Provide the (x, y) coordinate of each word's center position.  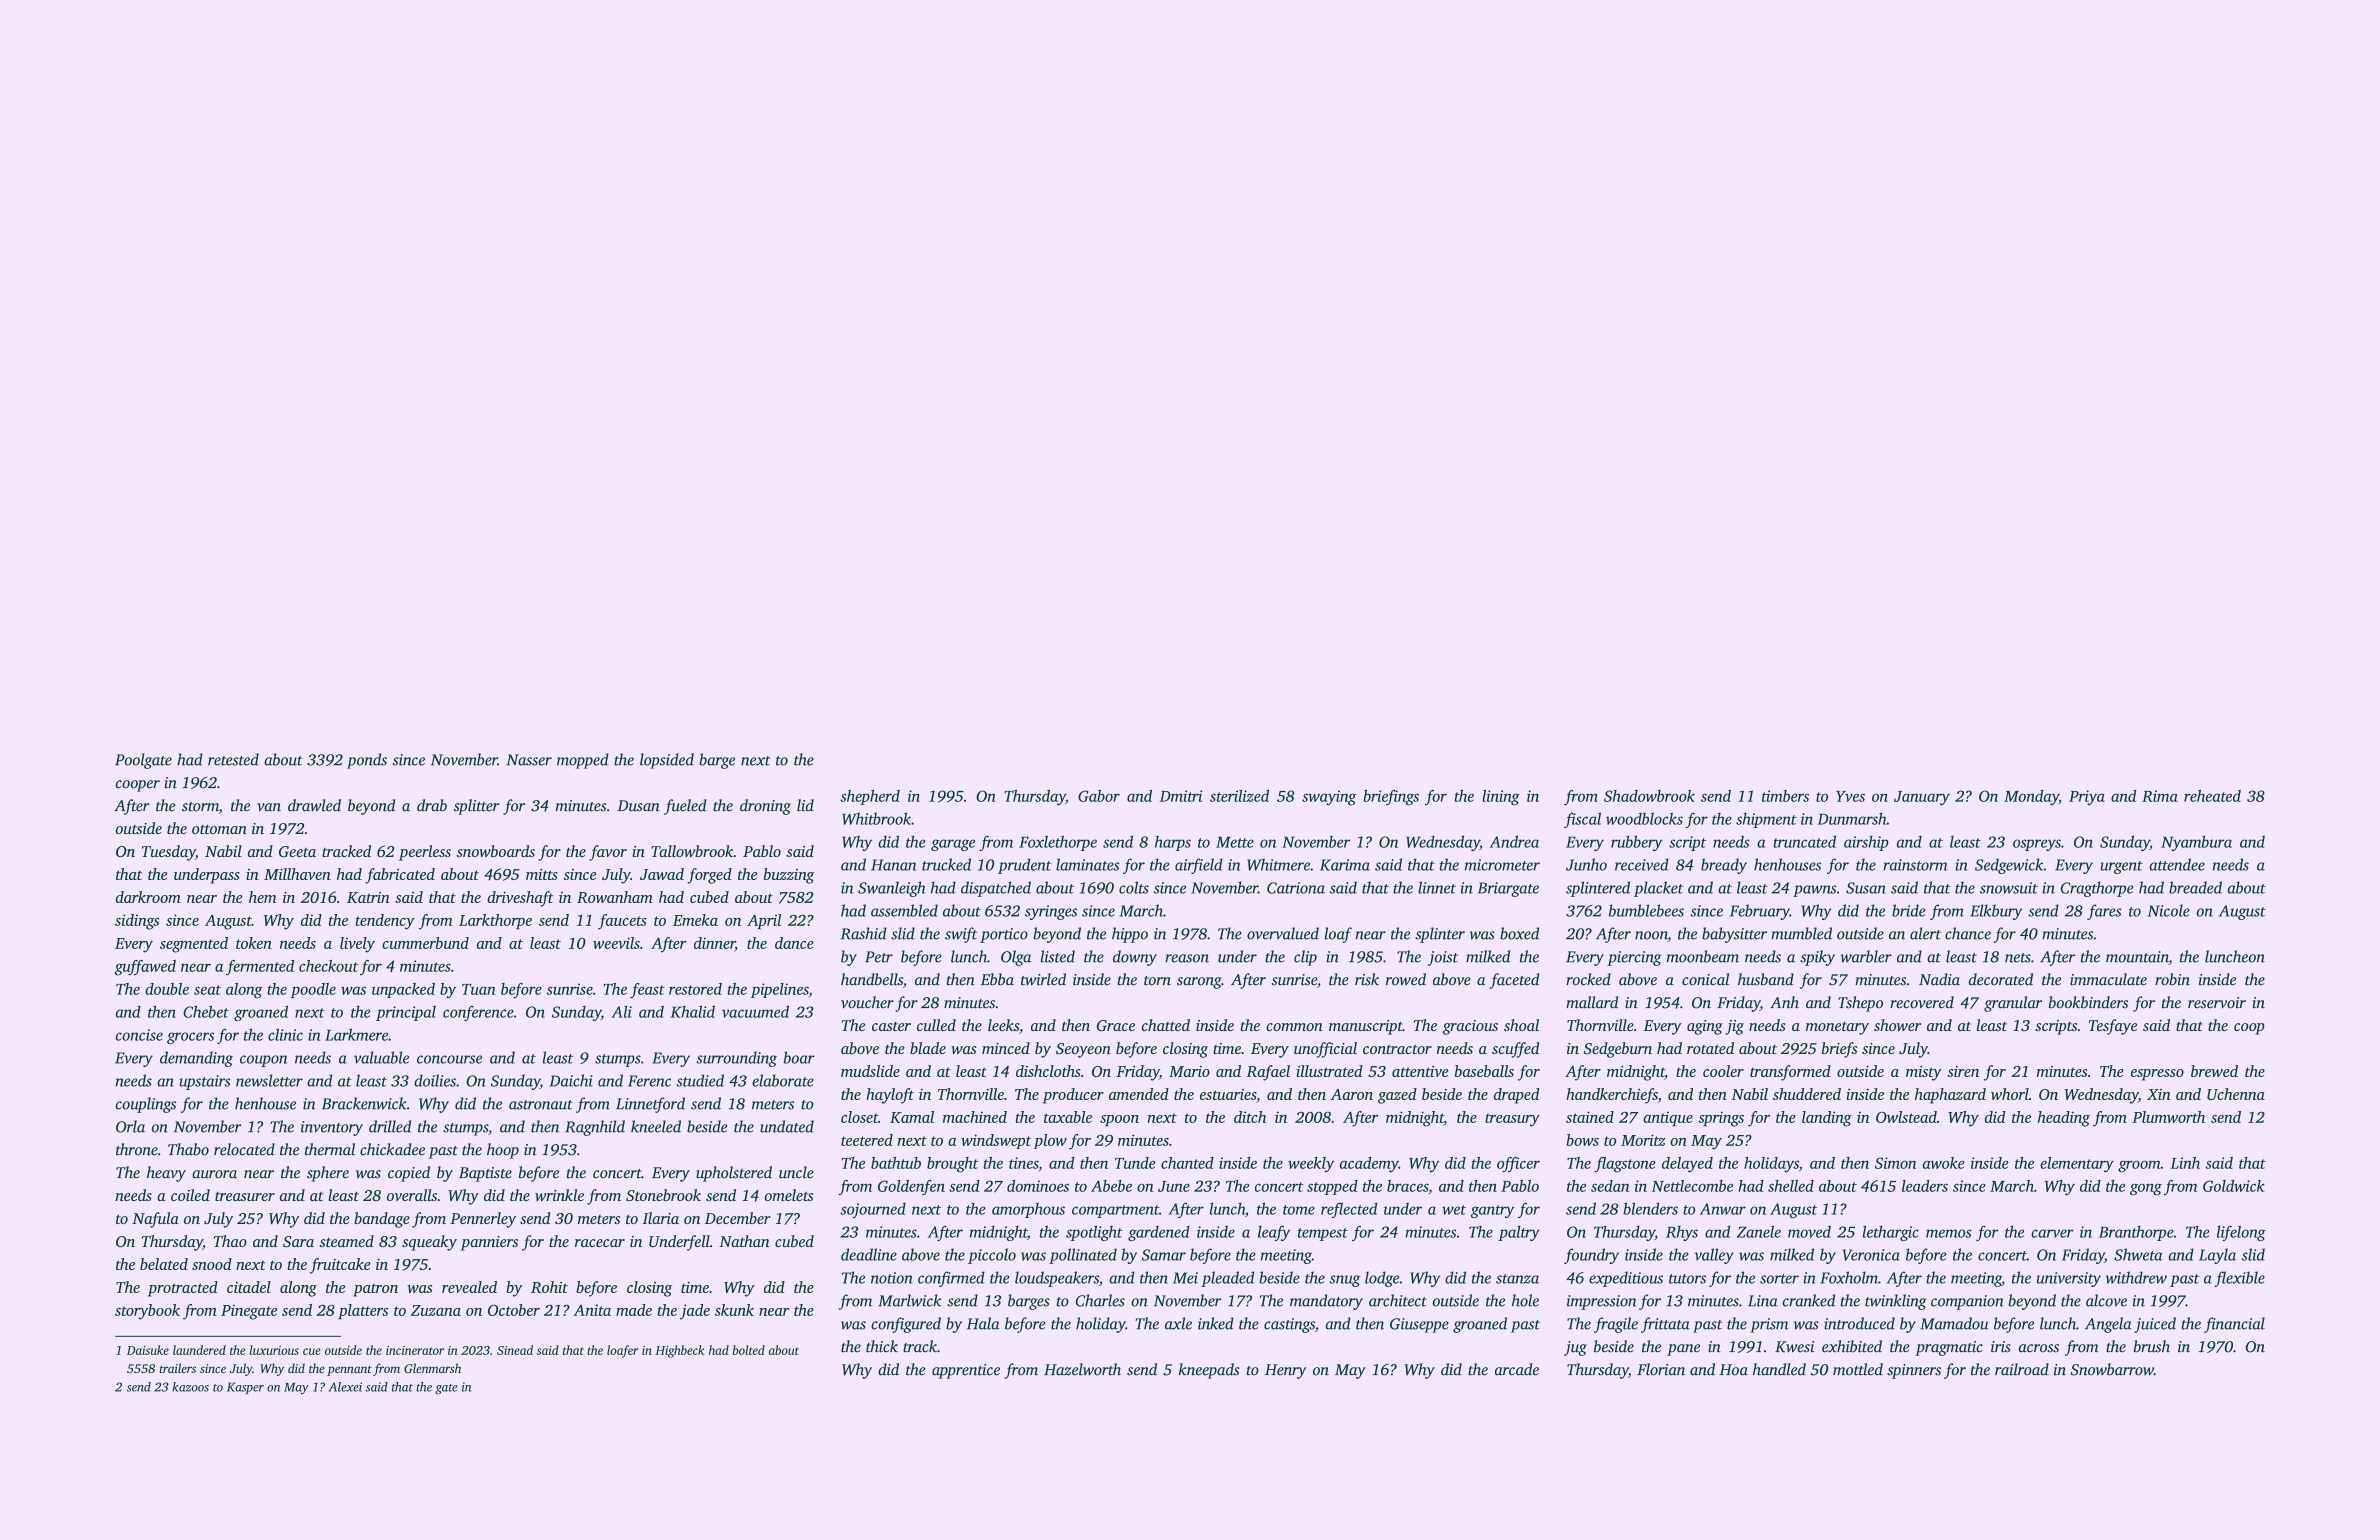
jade (695, 1312)
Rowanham (615, 897)
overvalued (1283, 933)
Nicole (2169, 910)
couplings (146, 1105)
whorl (2010, 1094)
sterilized (1239, 796)
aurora (214, 1174)
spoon (1119, 1120)
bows (1582, 1140)
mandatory (1326, 1302)
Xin (2159, 1094)
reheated (2212, 796)
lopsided (667, 761)
